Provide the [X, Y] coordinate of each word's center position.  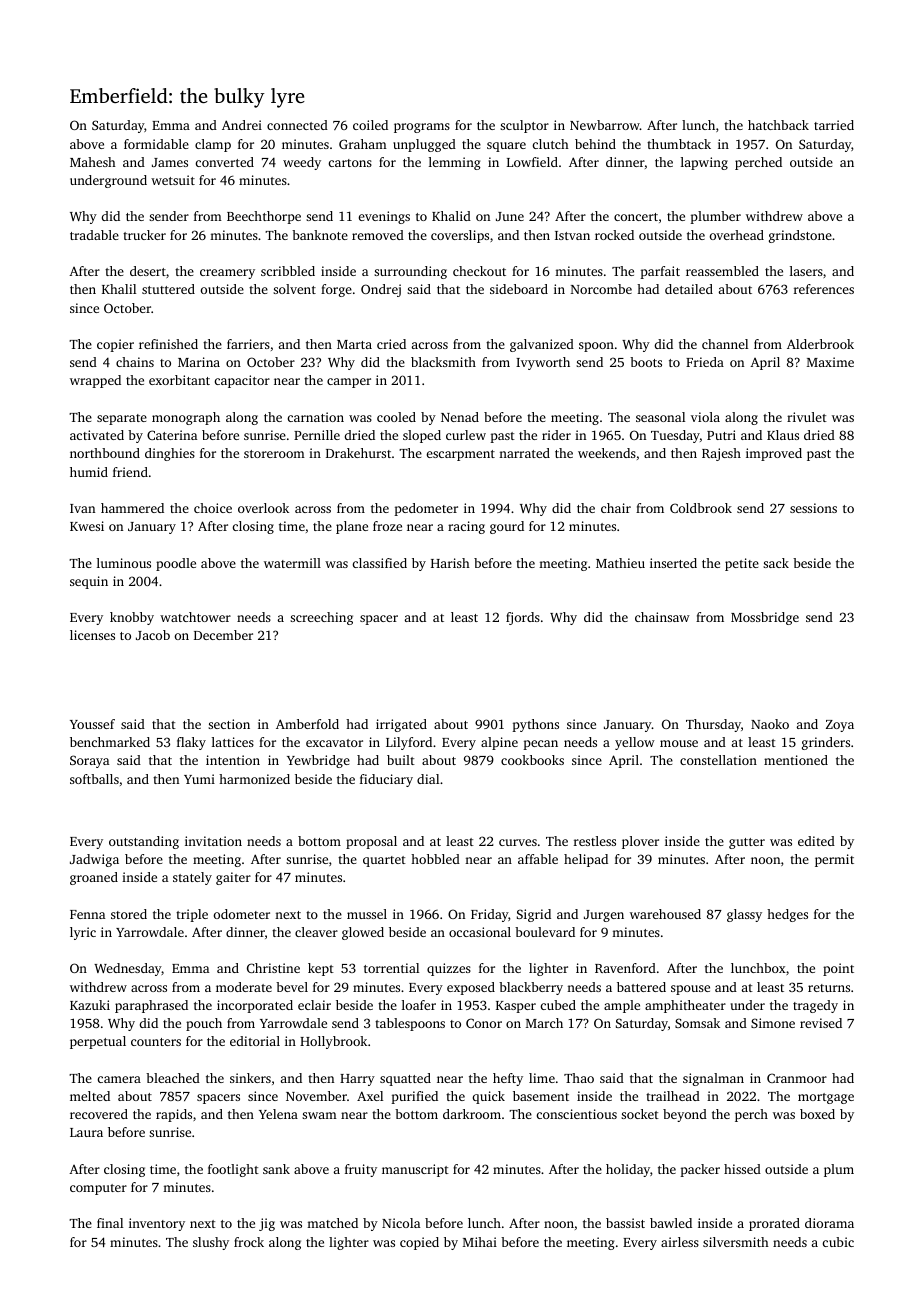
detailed [689, 289]
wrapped [95, 381]
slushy [211, 1243]
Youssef [92, 724]
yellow [635, 743]
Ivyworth [543, 363]
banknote [320, 235]
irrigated [401, 725]
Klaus [783, 435]
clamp [213, 145]
